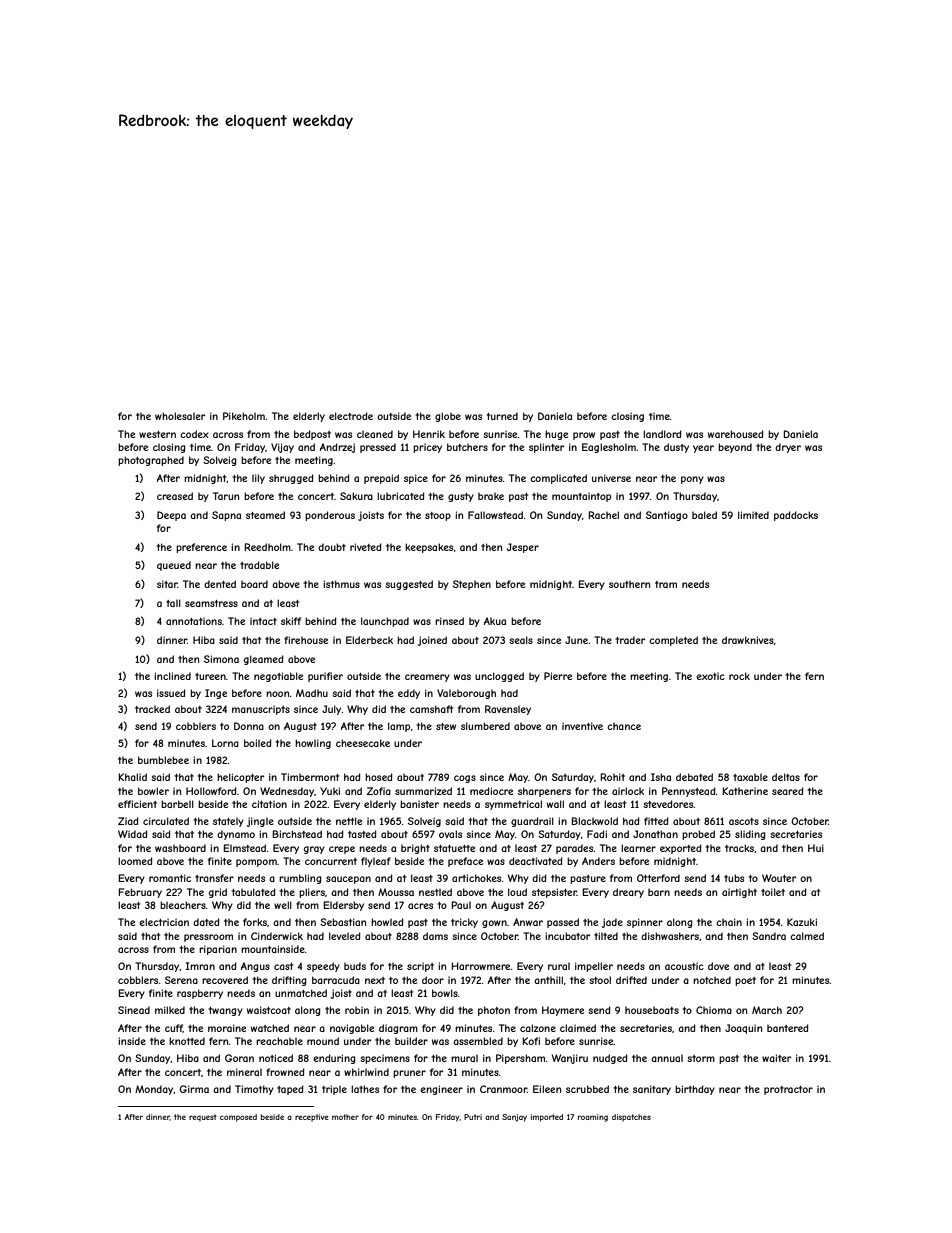 The height and width of the image is (1233, 952). Describe the element at coordinates (528, 922) in the image. I see `Anwar` at that location.
